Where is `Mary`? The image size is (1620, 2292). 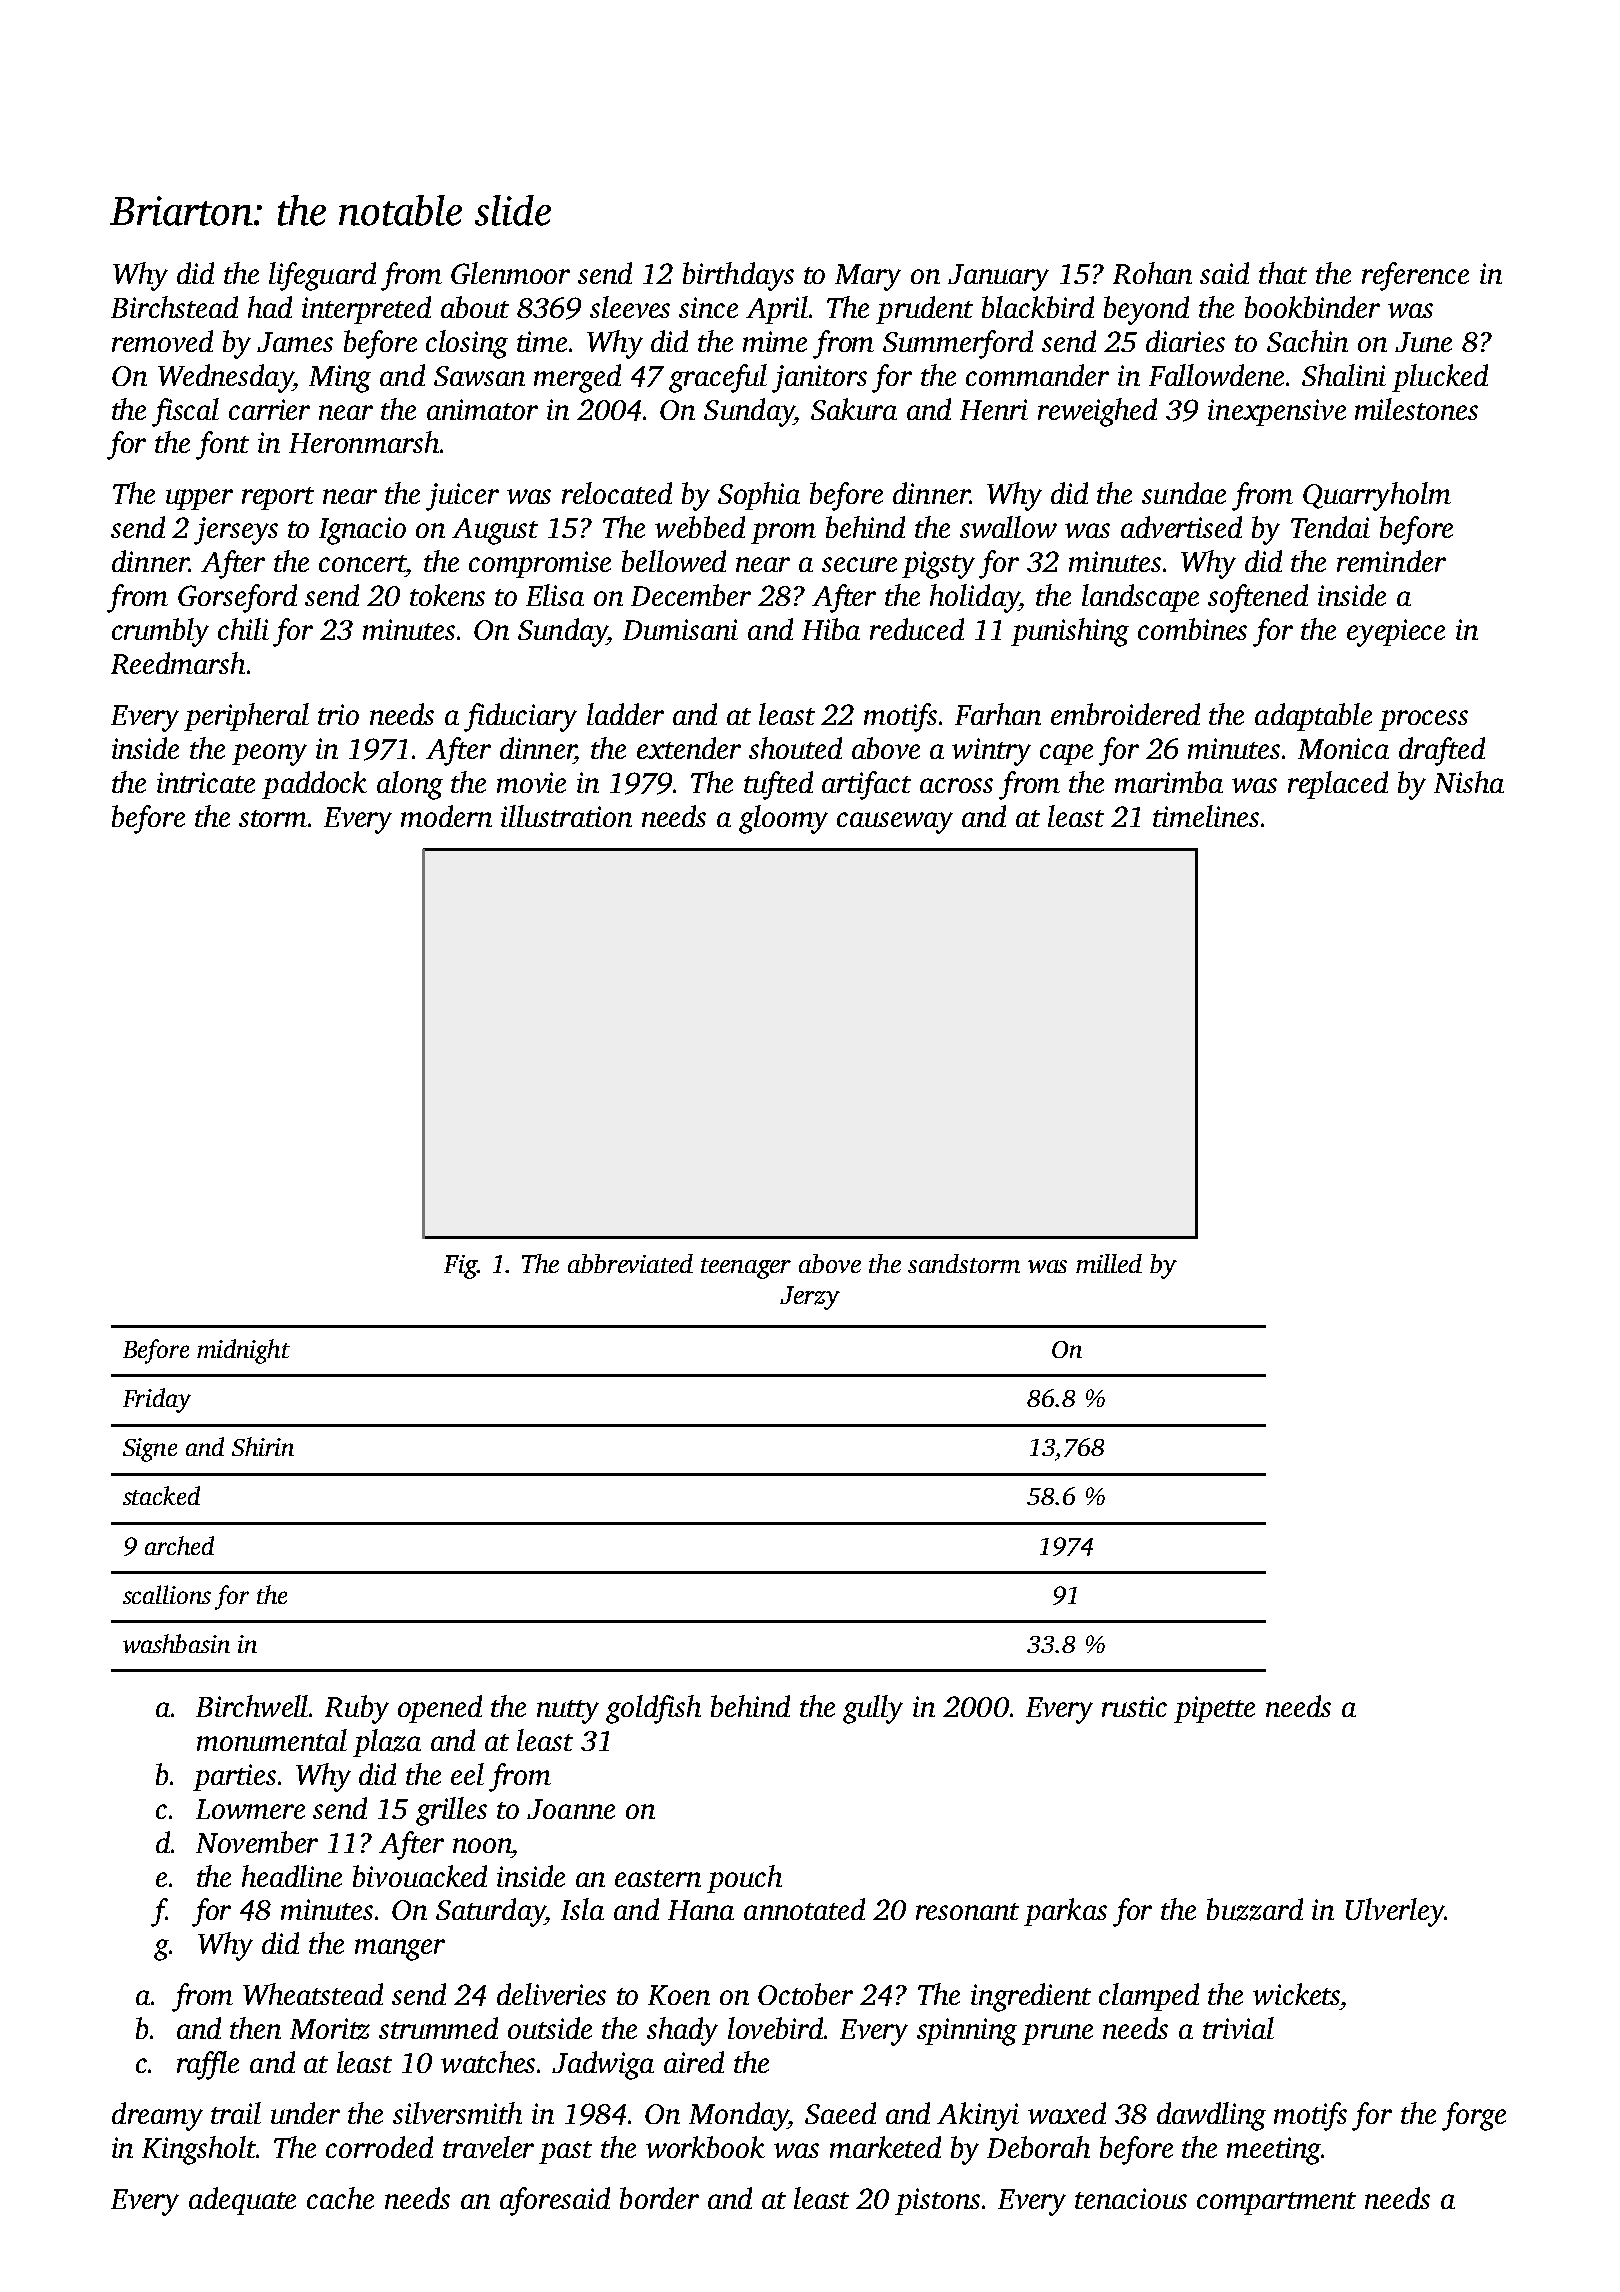
Mary is located at coordinates (868, 277).
